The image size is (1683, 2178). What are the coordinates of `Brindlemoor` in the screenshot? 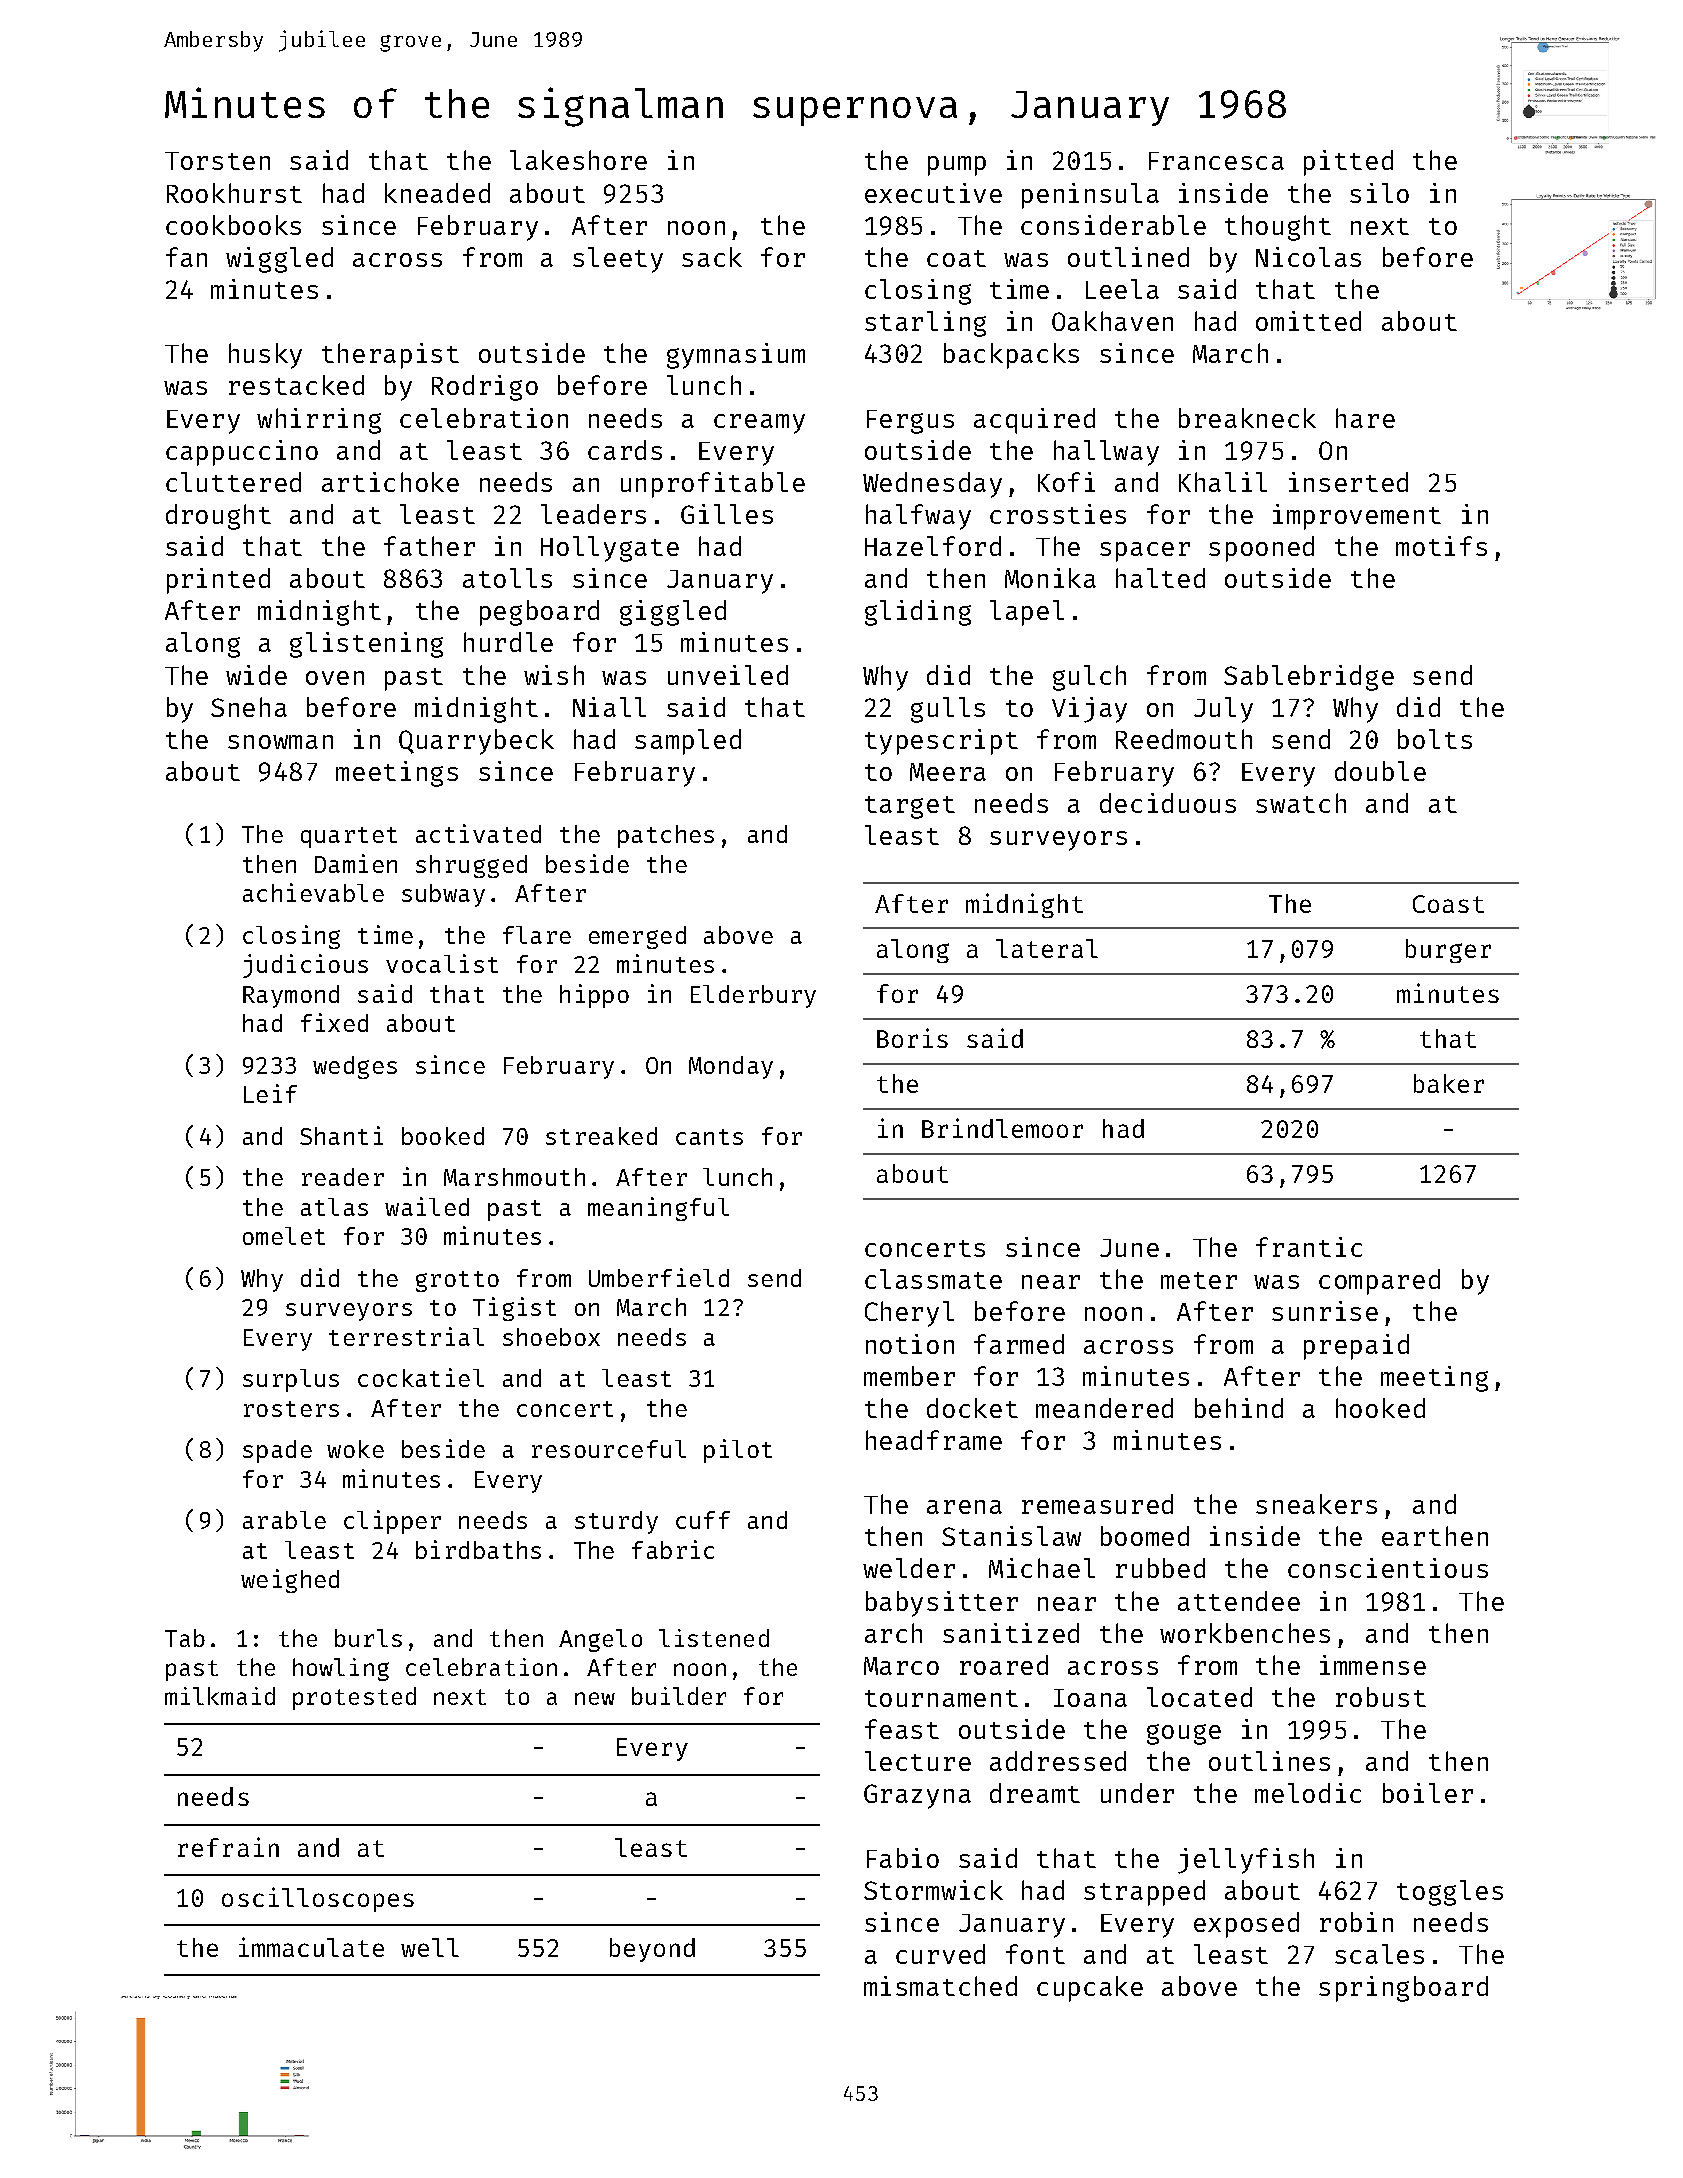 It's located at (1002, 1128).
